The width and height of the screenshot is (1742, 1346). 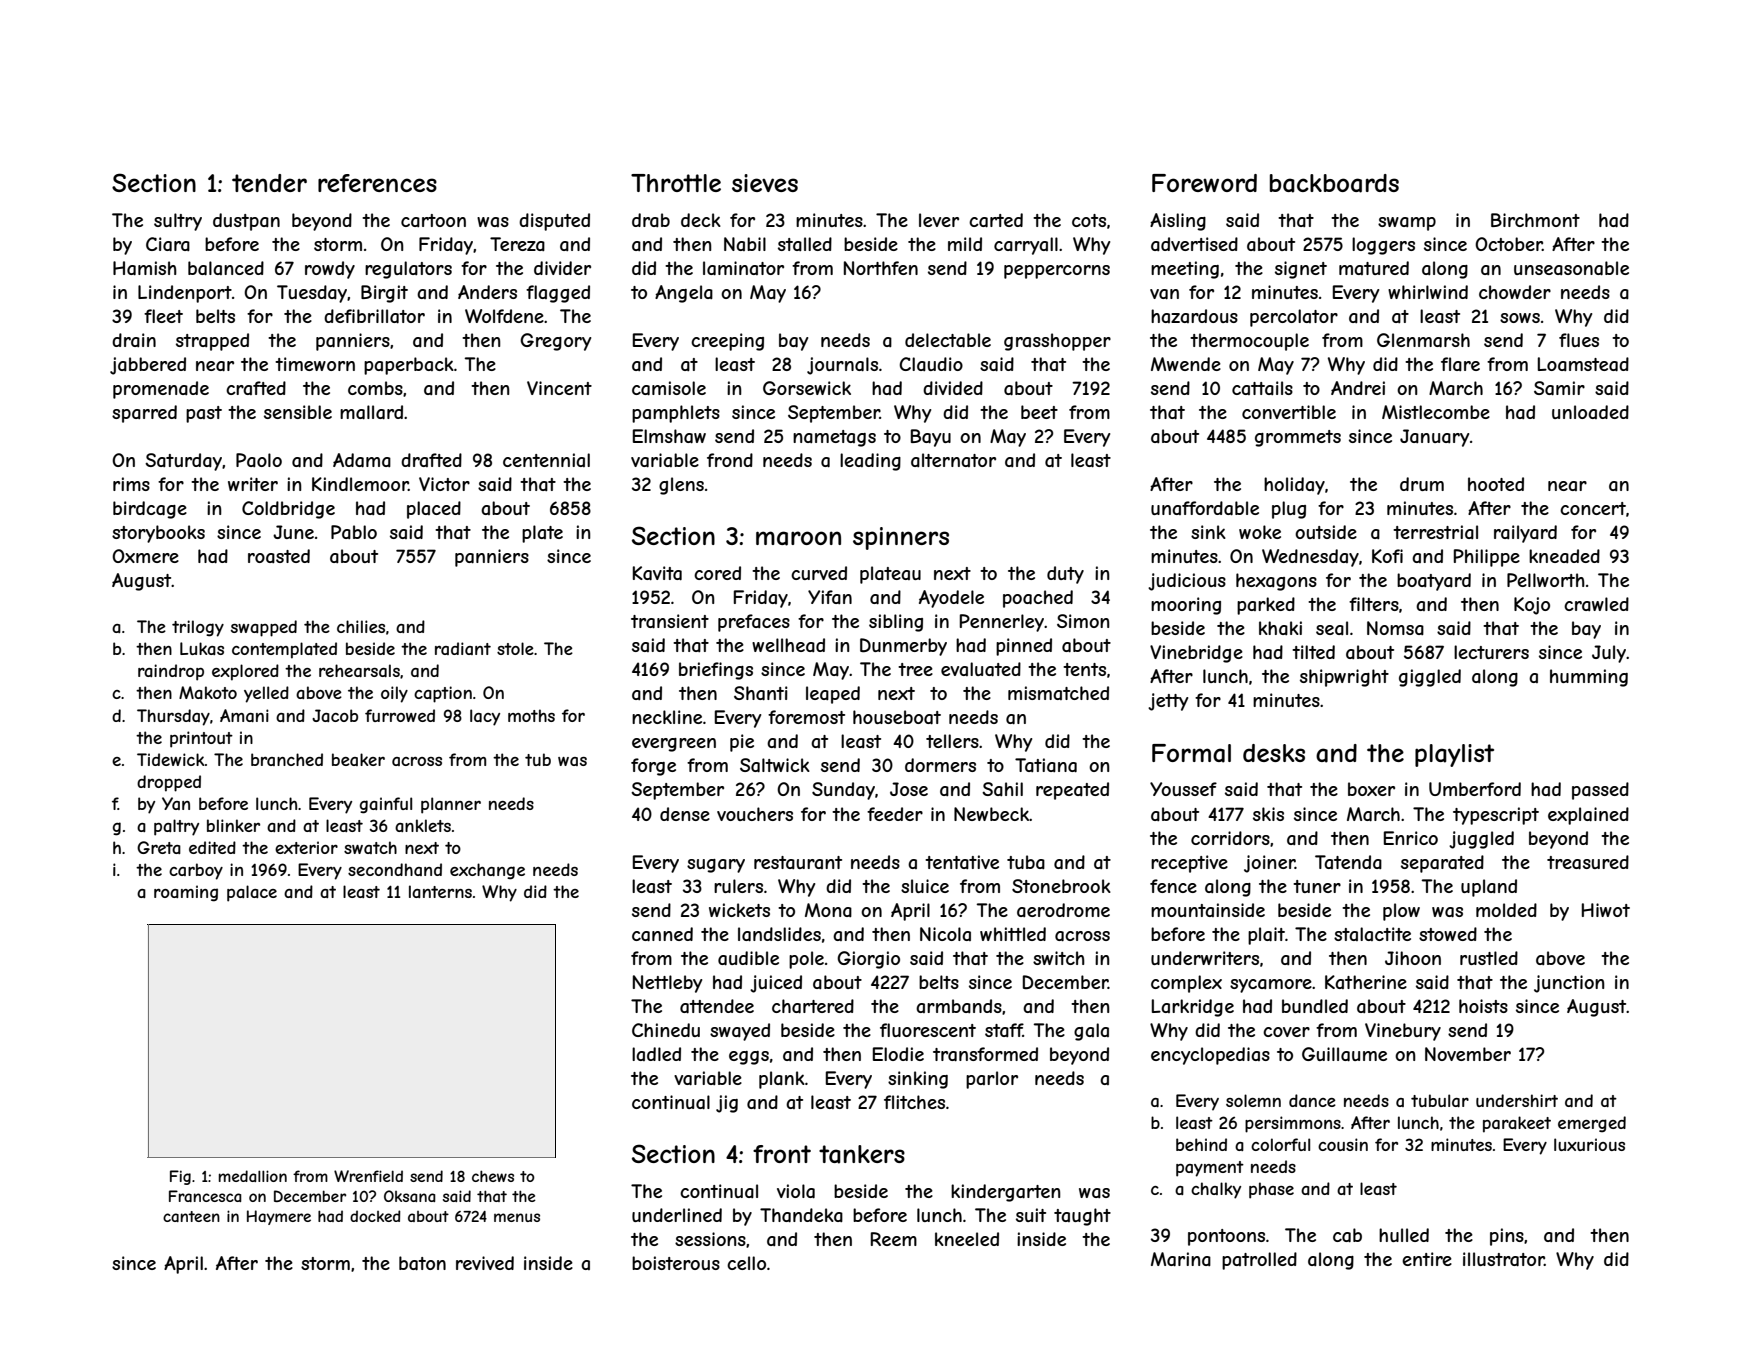 I want to click on Tereza, so click(x=517, y=244).
